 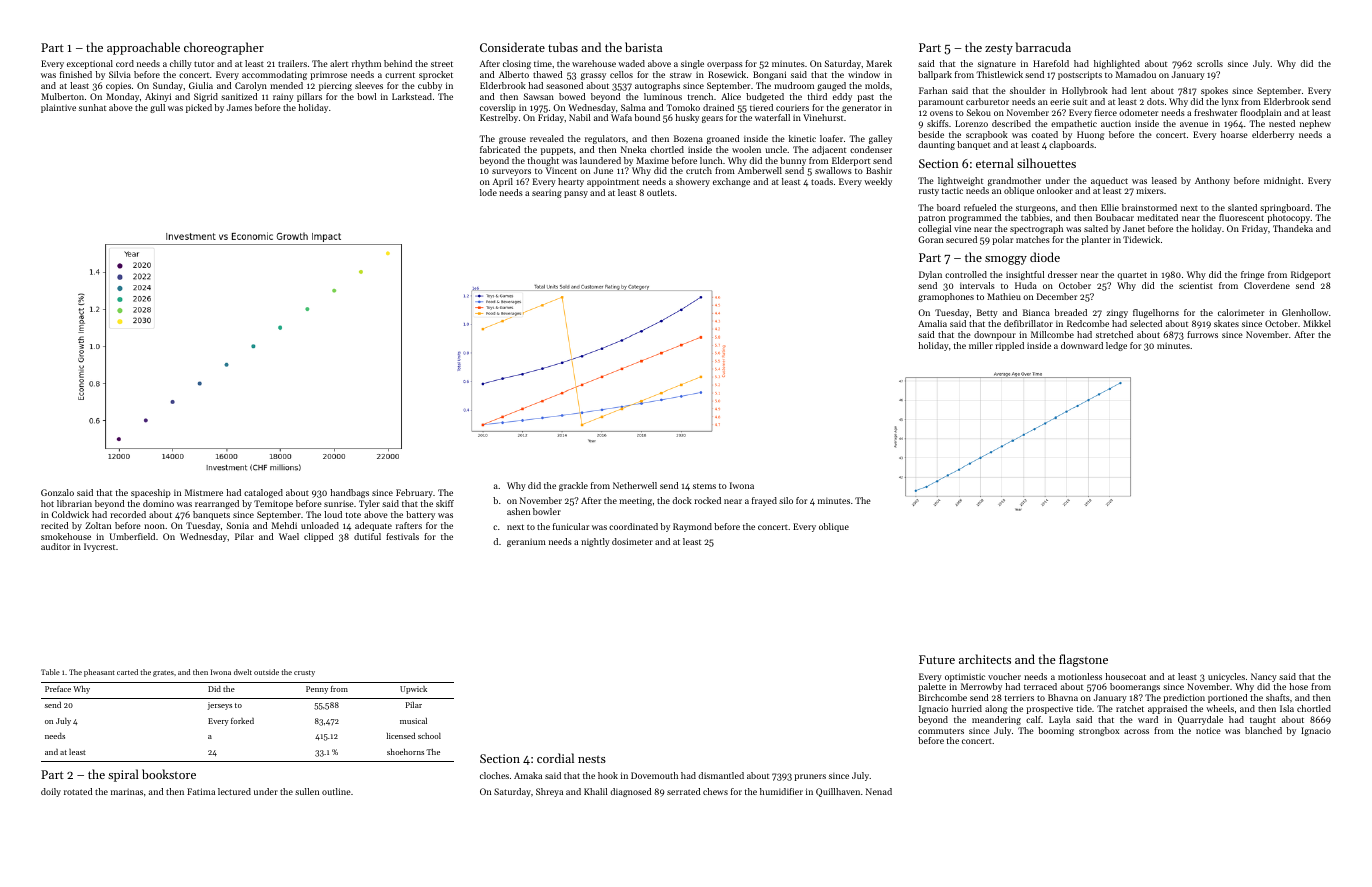 I want to click on nephew, so click(x=1315, y=124).
